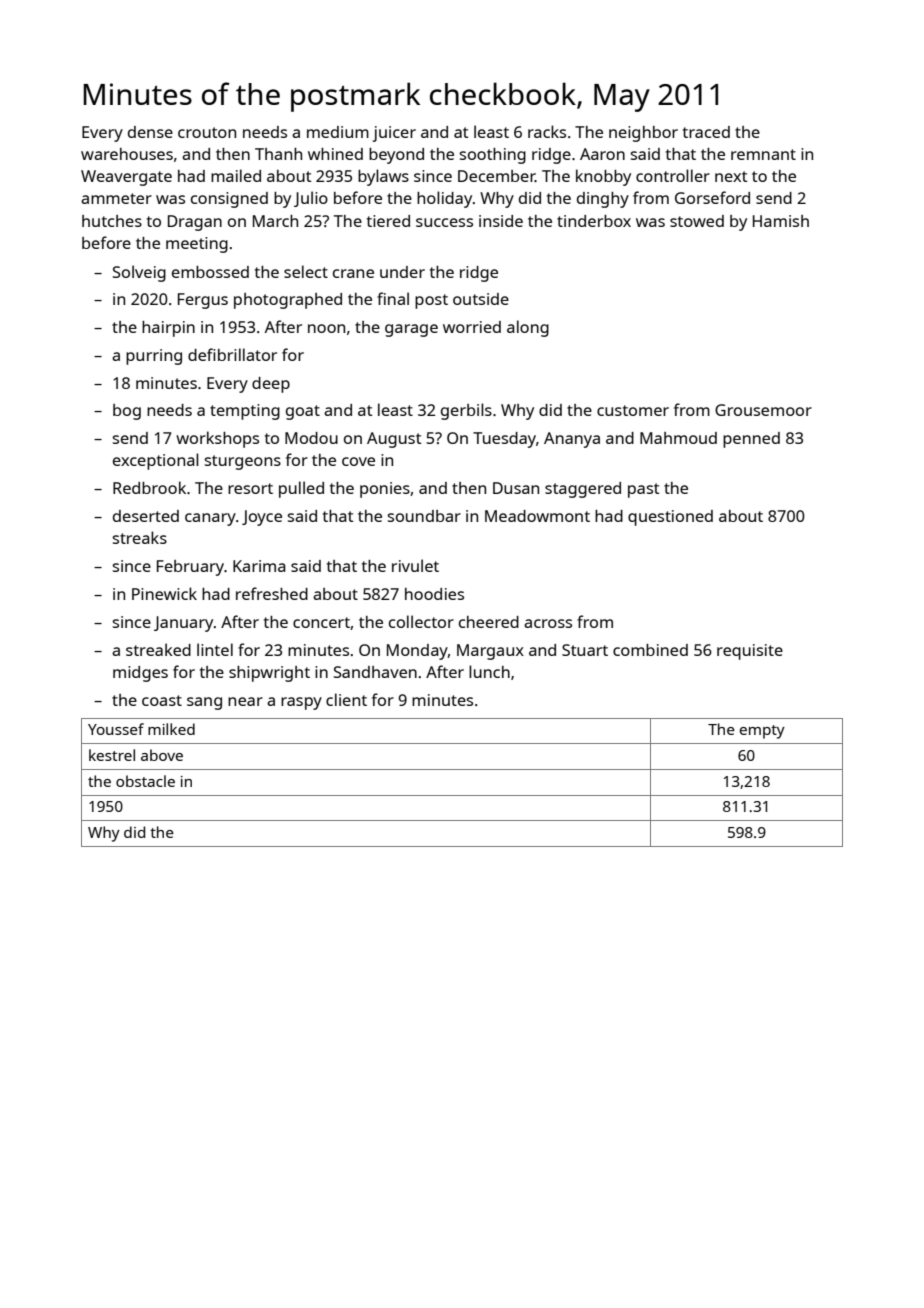 This page has width=924, height=1308. Describe the element at coordinates (706, 132) in the page. I see `traced` at that location.
